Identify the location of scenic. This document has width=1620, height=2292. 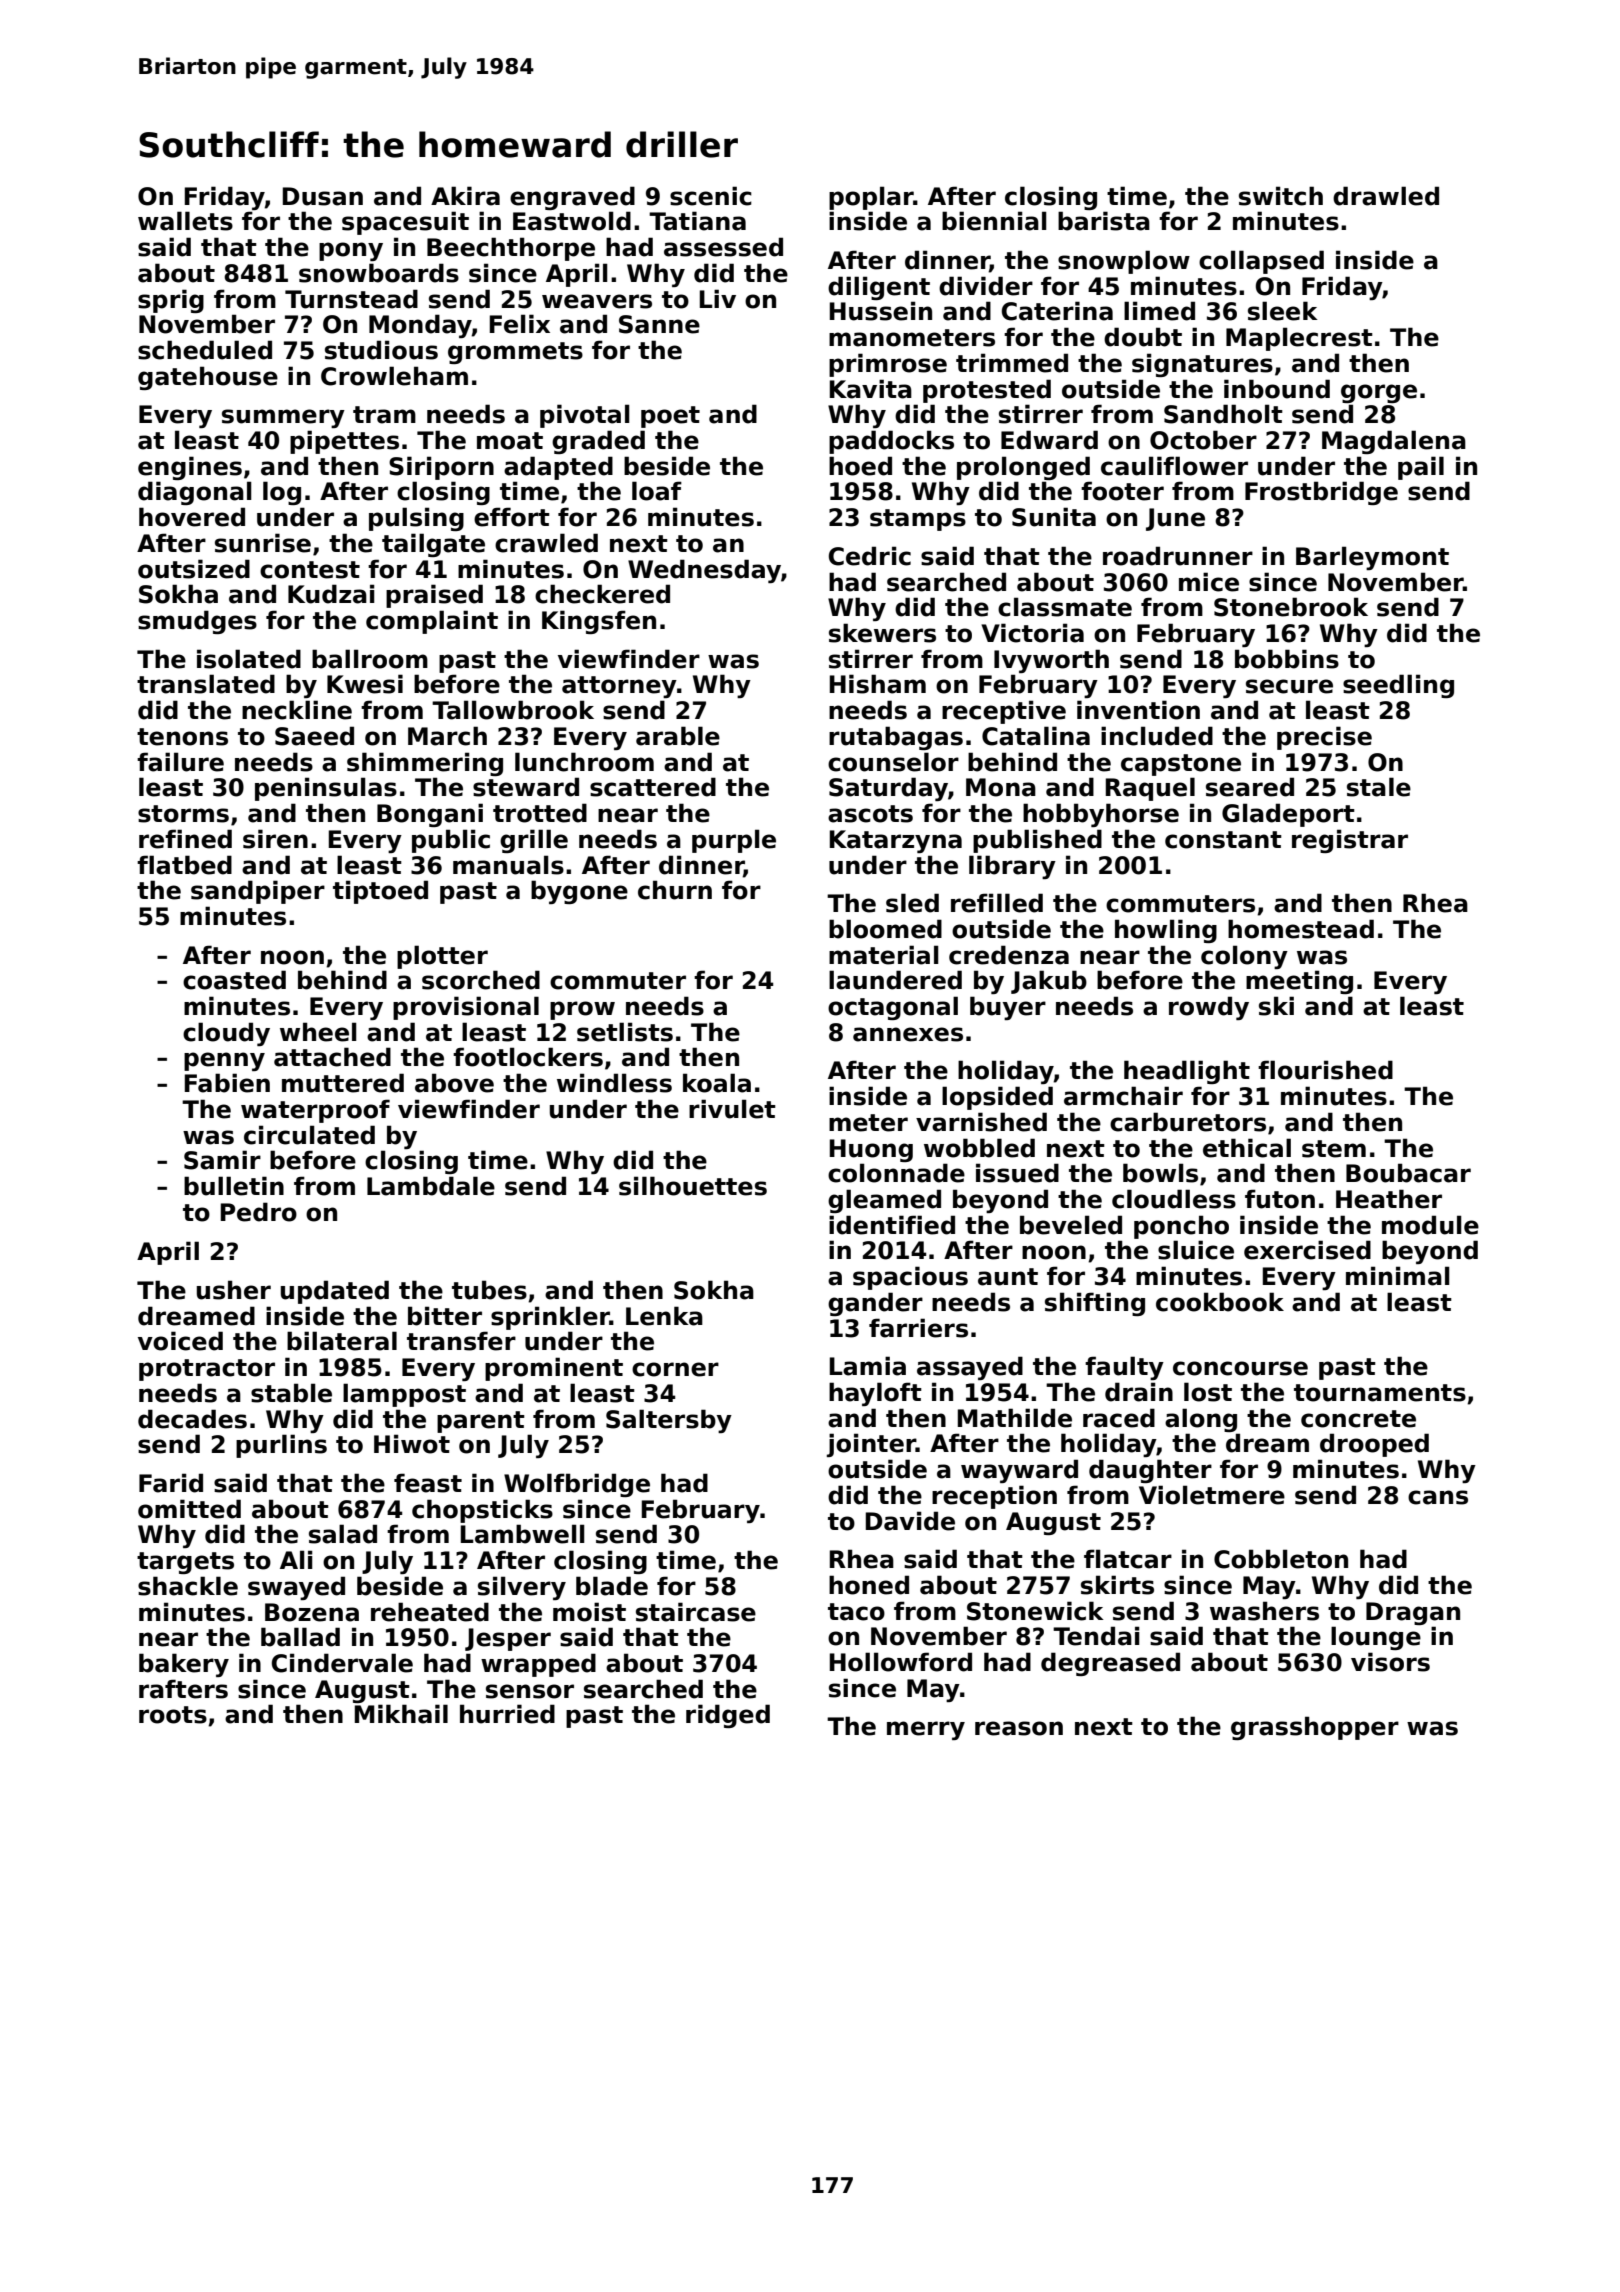
(711, 196).
